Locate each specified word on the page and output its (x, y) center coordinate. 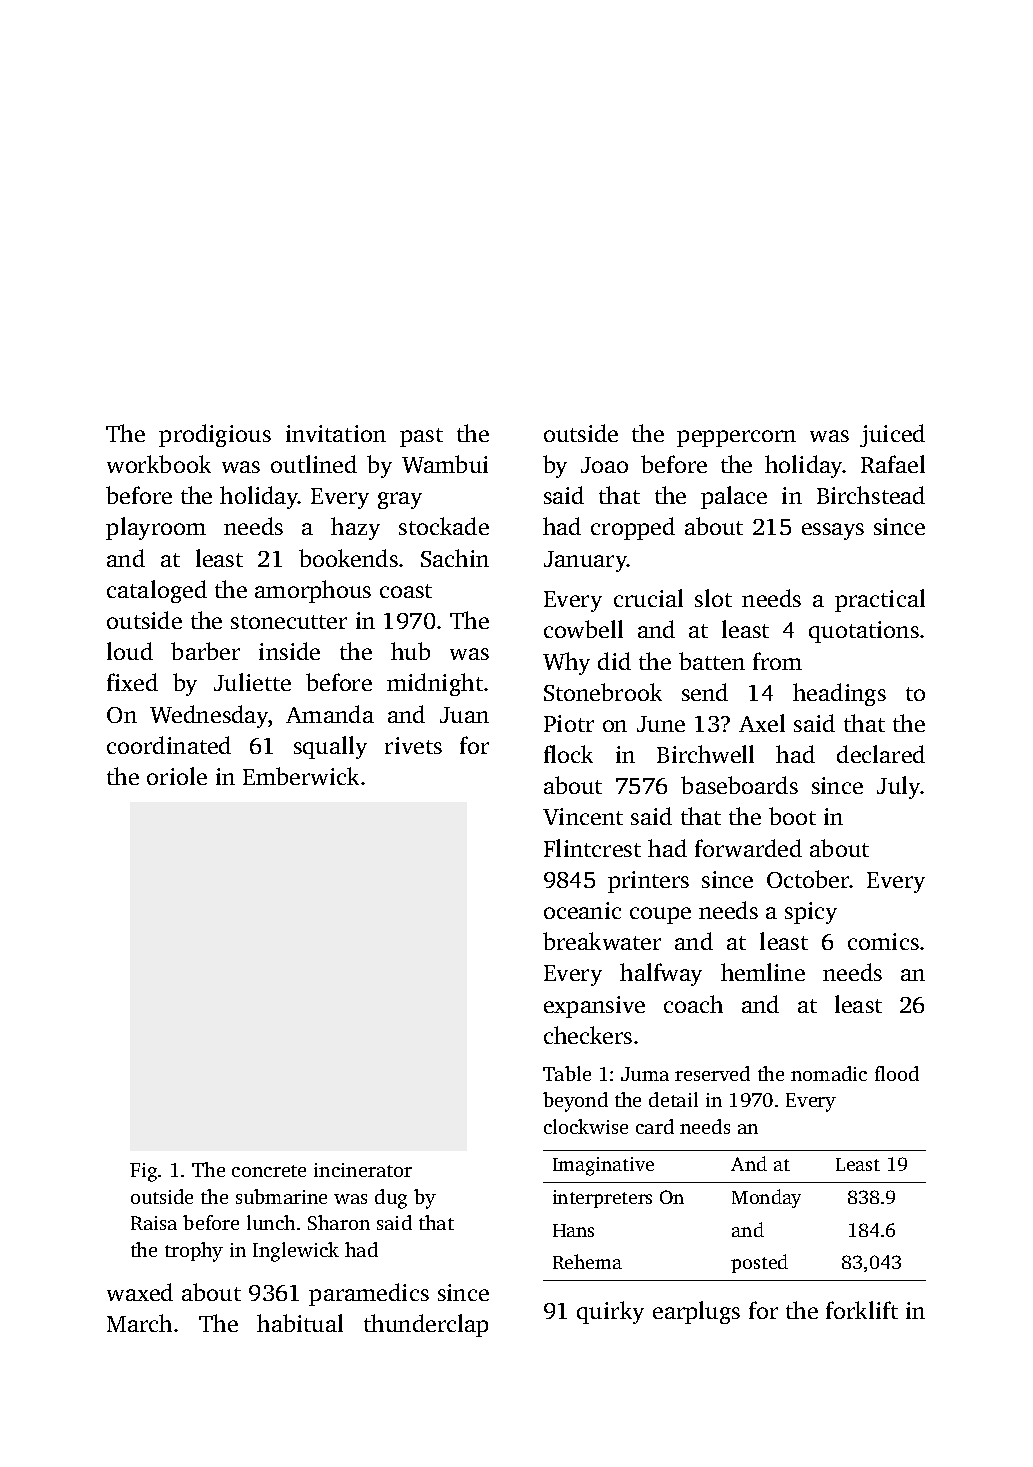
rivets (413, 745)
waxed (140, 1292)
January (585, 561)
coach (693, 1004)
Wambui (445, 464)
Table (567, 1073)
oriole (177, 776)
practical (880, 600)
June (661, 724)
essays (833, 531)
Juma (645, 1074)
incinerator (363, 1170)
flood (897, 1073)
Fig (143, 1172)
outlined (314, 464)
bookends (348, 558)
